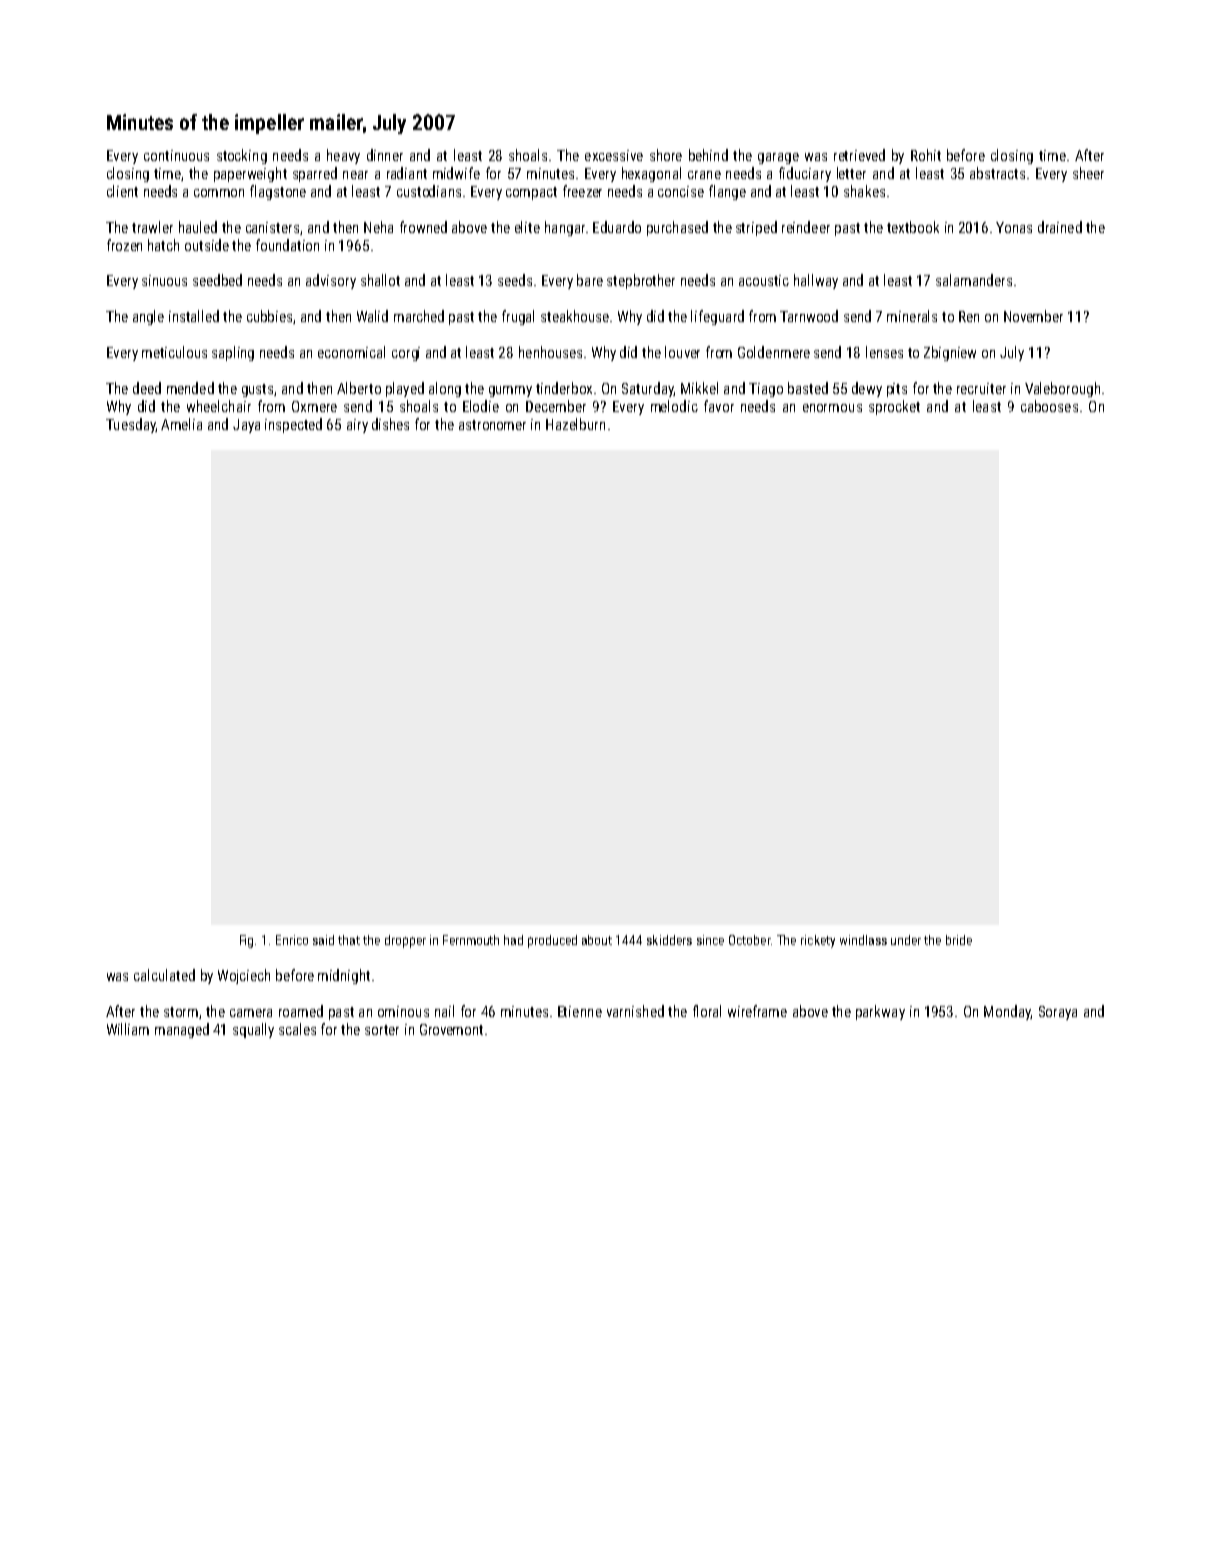  Describe the element at coordinates (246, 941) in the screenshot. I see `Fig` at that location.
